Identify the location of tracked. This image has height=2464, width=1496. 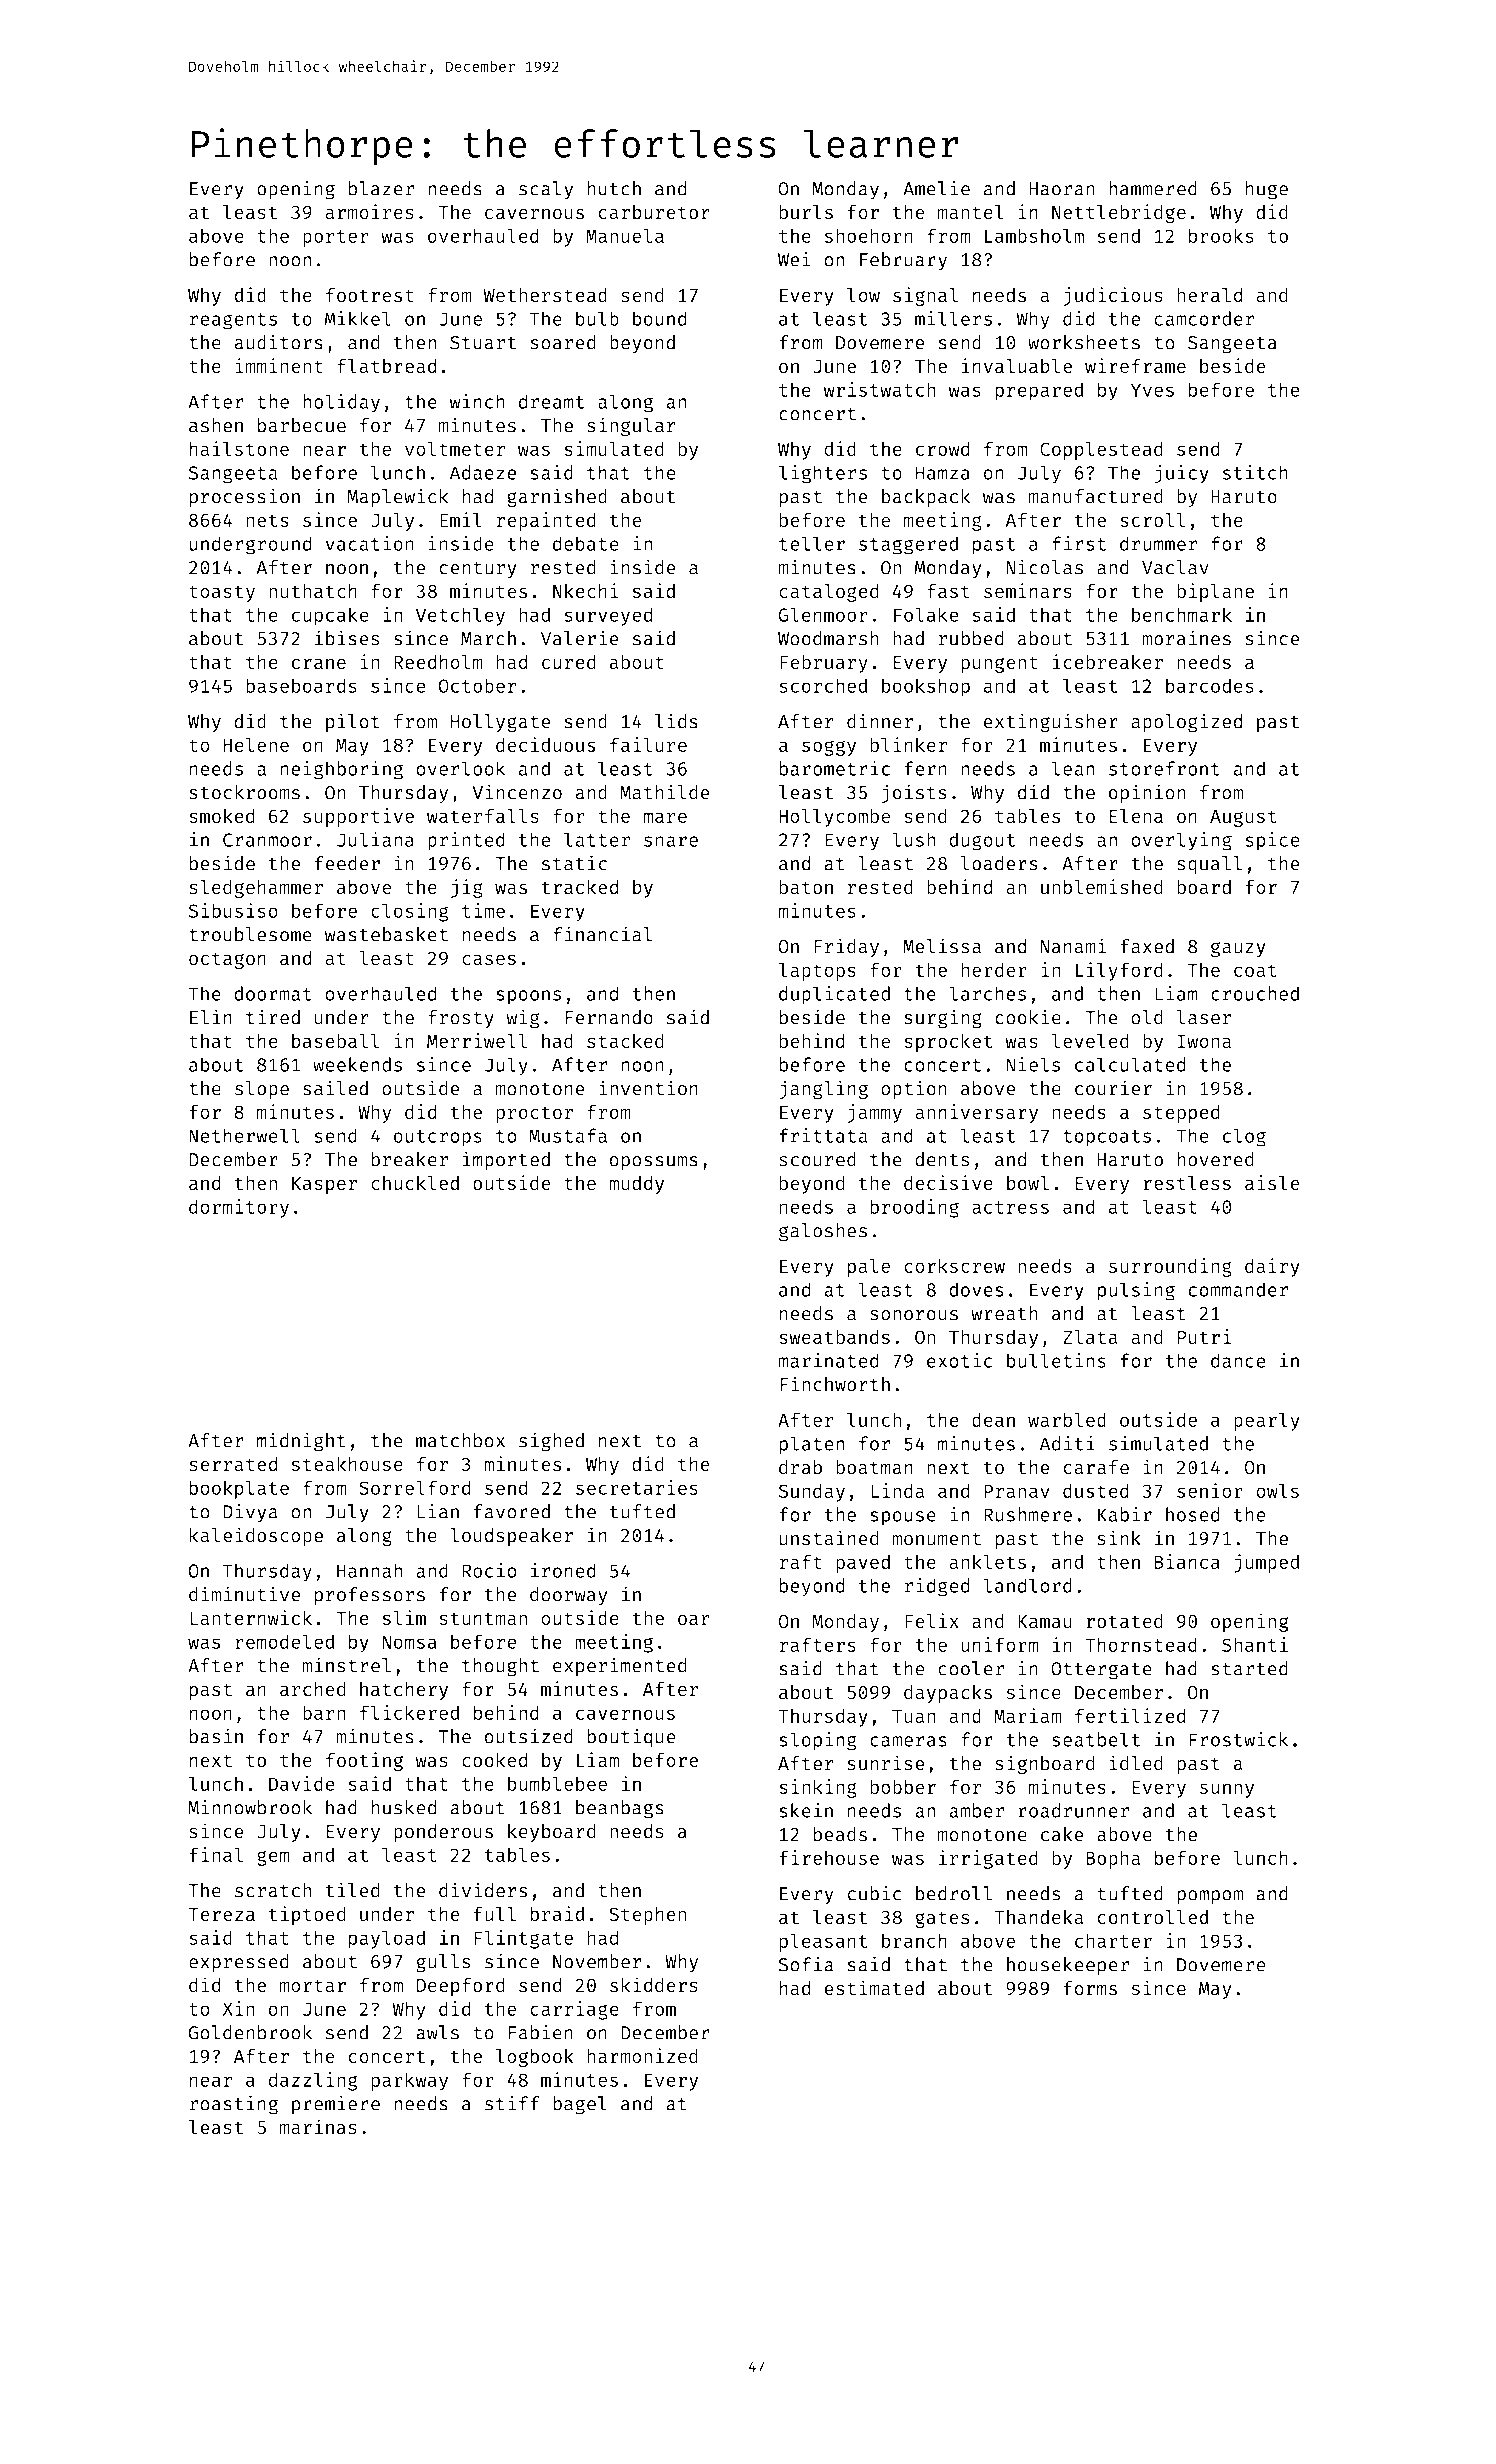
(579, 887).
